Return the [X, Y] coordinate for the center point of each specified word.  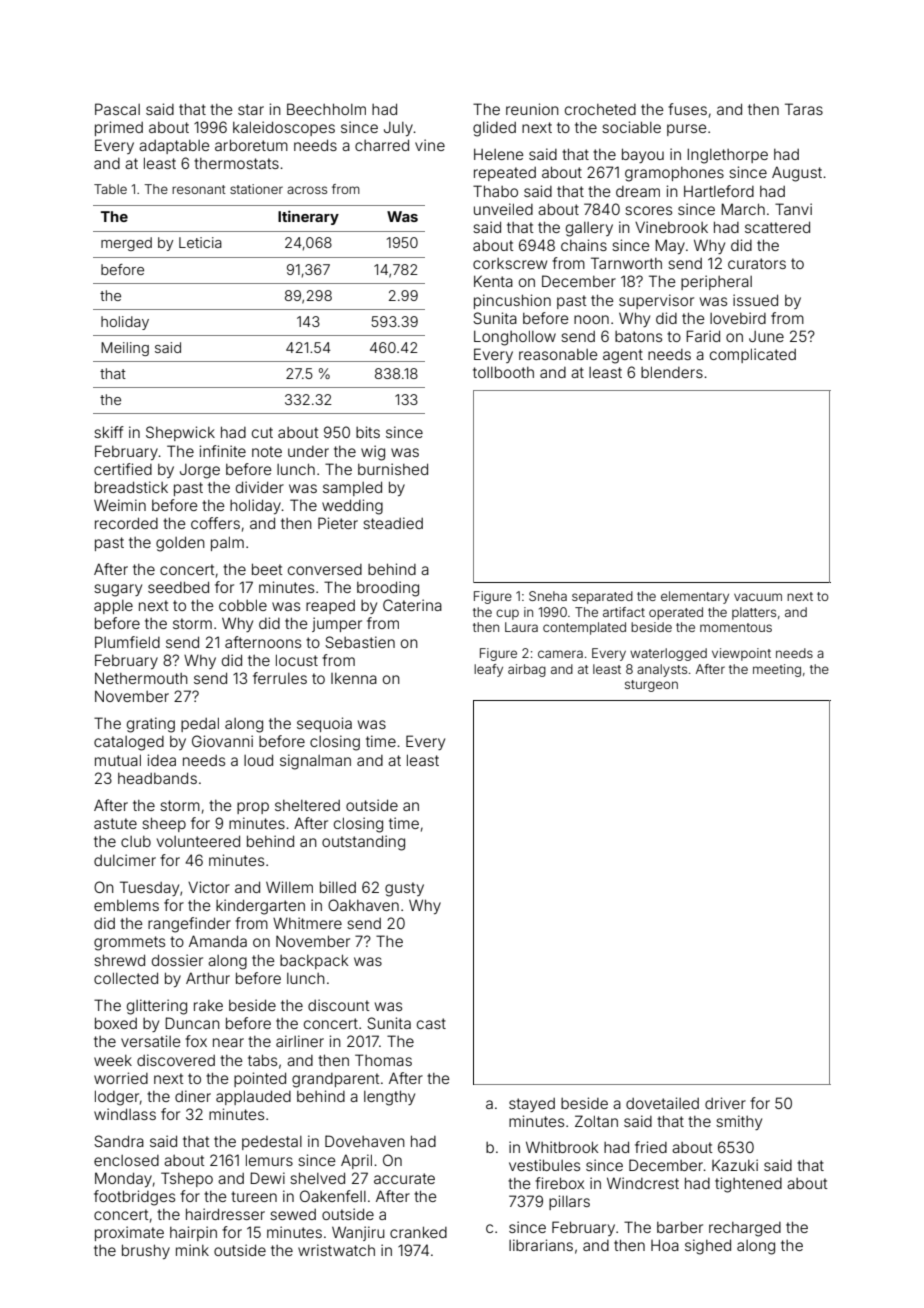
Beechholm [326, 109]
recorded [126, 523]
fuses [687, 109]
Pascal [117, 109]
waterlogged [668, 654]
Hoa [665, 1245]
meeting [777, 670]
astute [115, 823]
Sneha [548, 596]
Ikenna [354, 678]
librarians [541, 1245]
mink [192, 1250]
